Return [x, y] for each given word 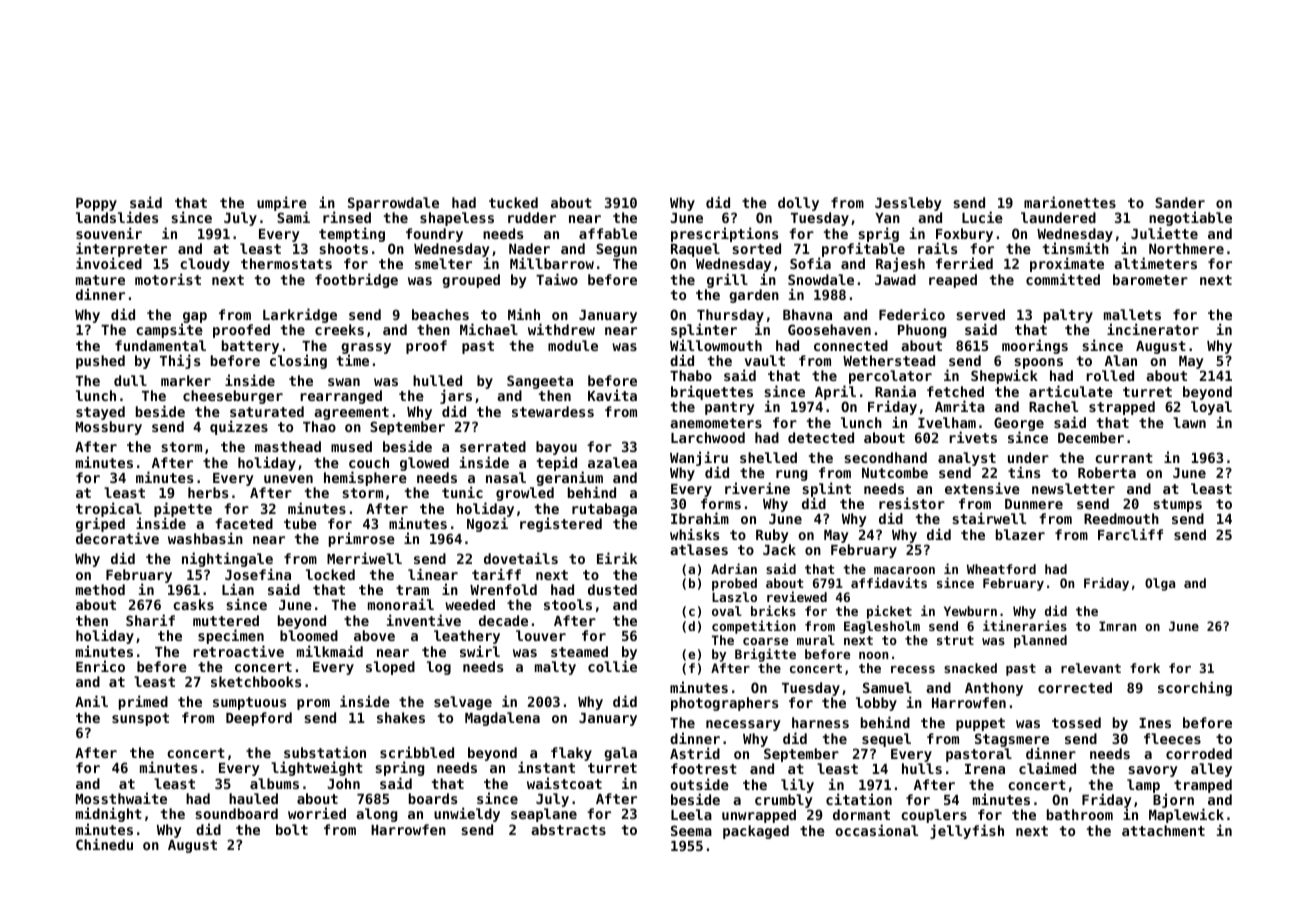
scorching [1195, 688]
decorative [117, 538]
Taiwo [557, 279]
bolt [292, 829]
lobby [876, 704]
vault [765, 360]
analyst [967, 459]
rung [791, 475]
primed [143, 702]
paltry [1068, 316]
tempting [352, 234]
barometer [1150, 279]
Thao [319, 426]
